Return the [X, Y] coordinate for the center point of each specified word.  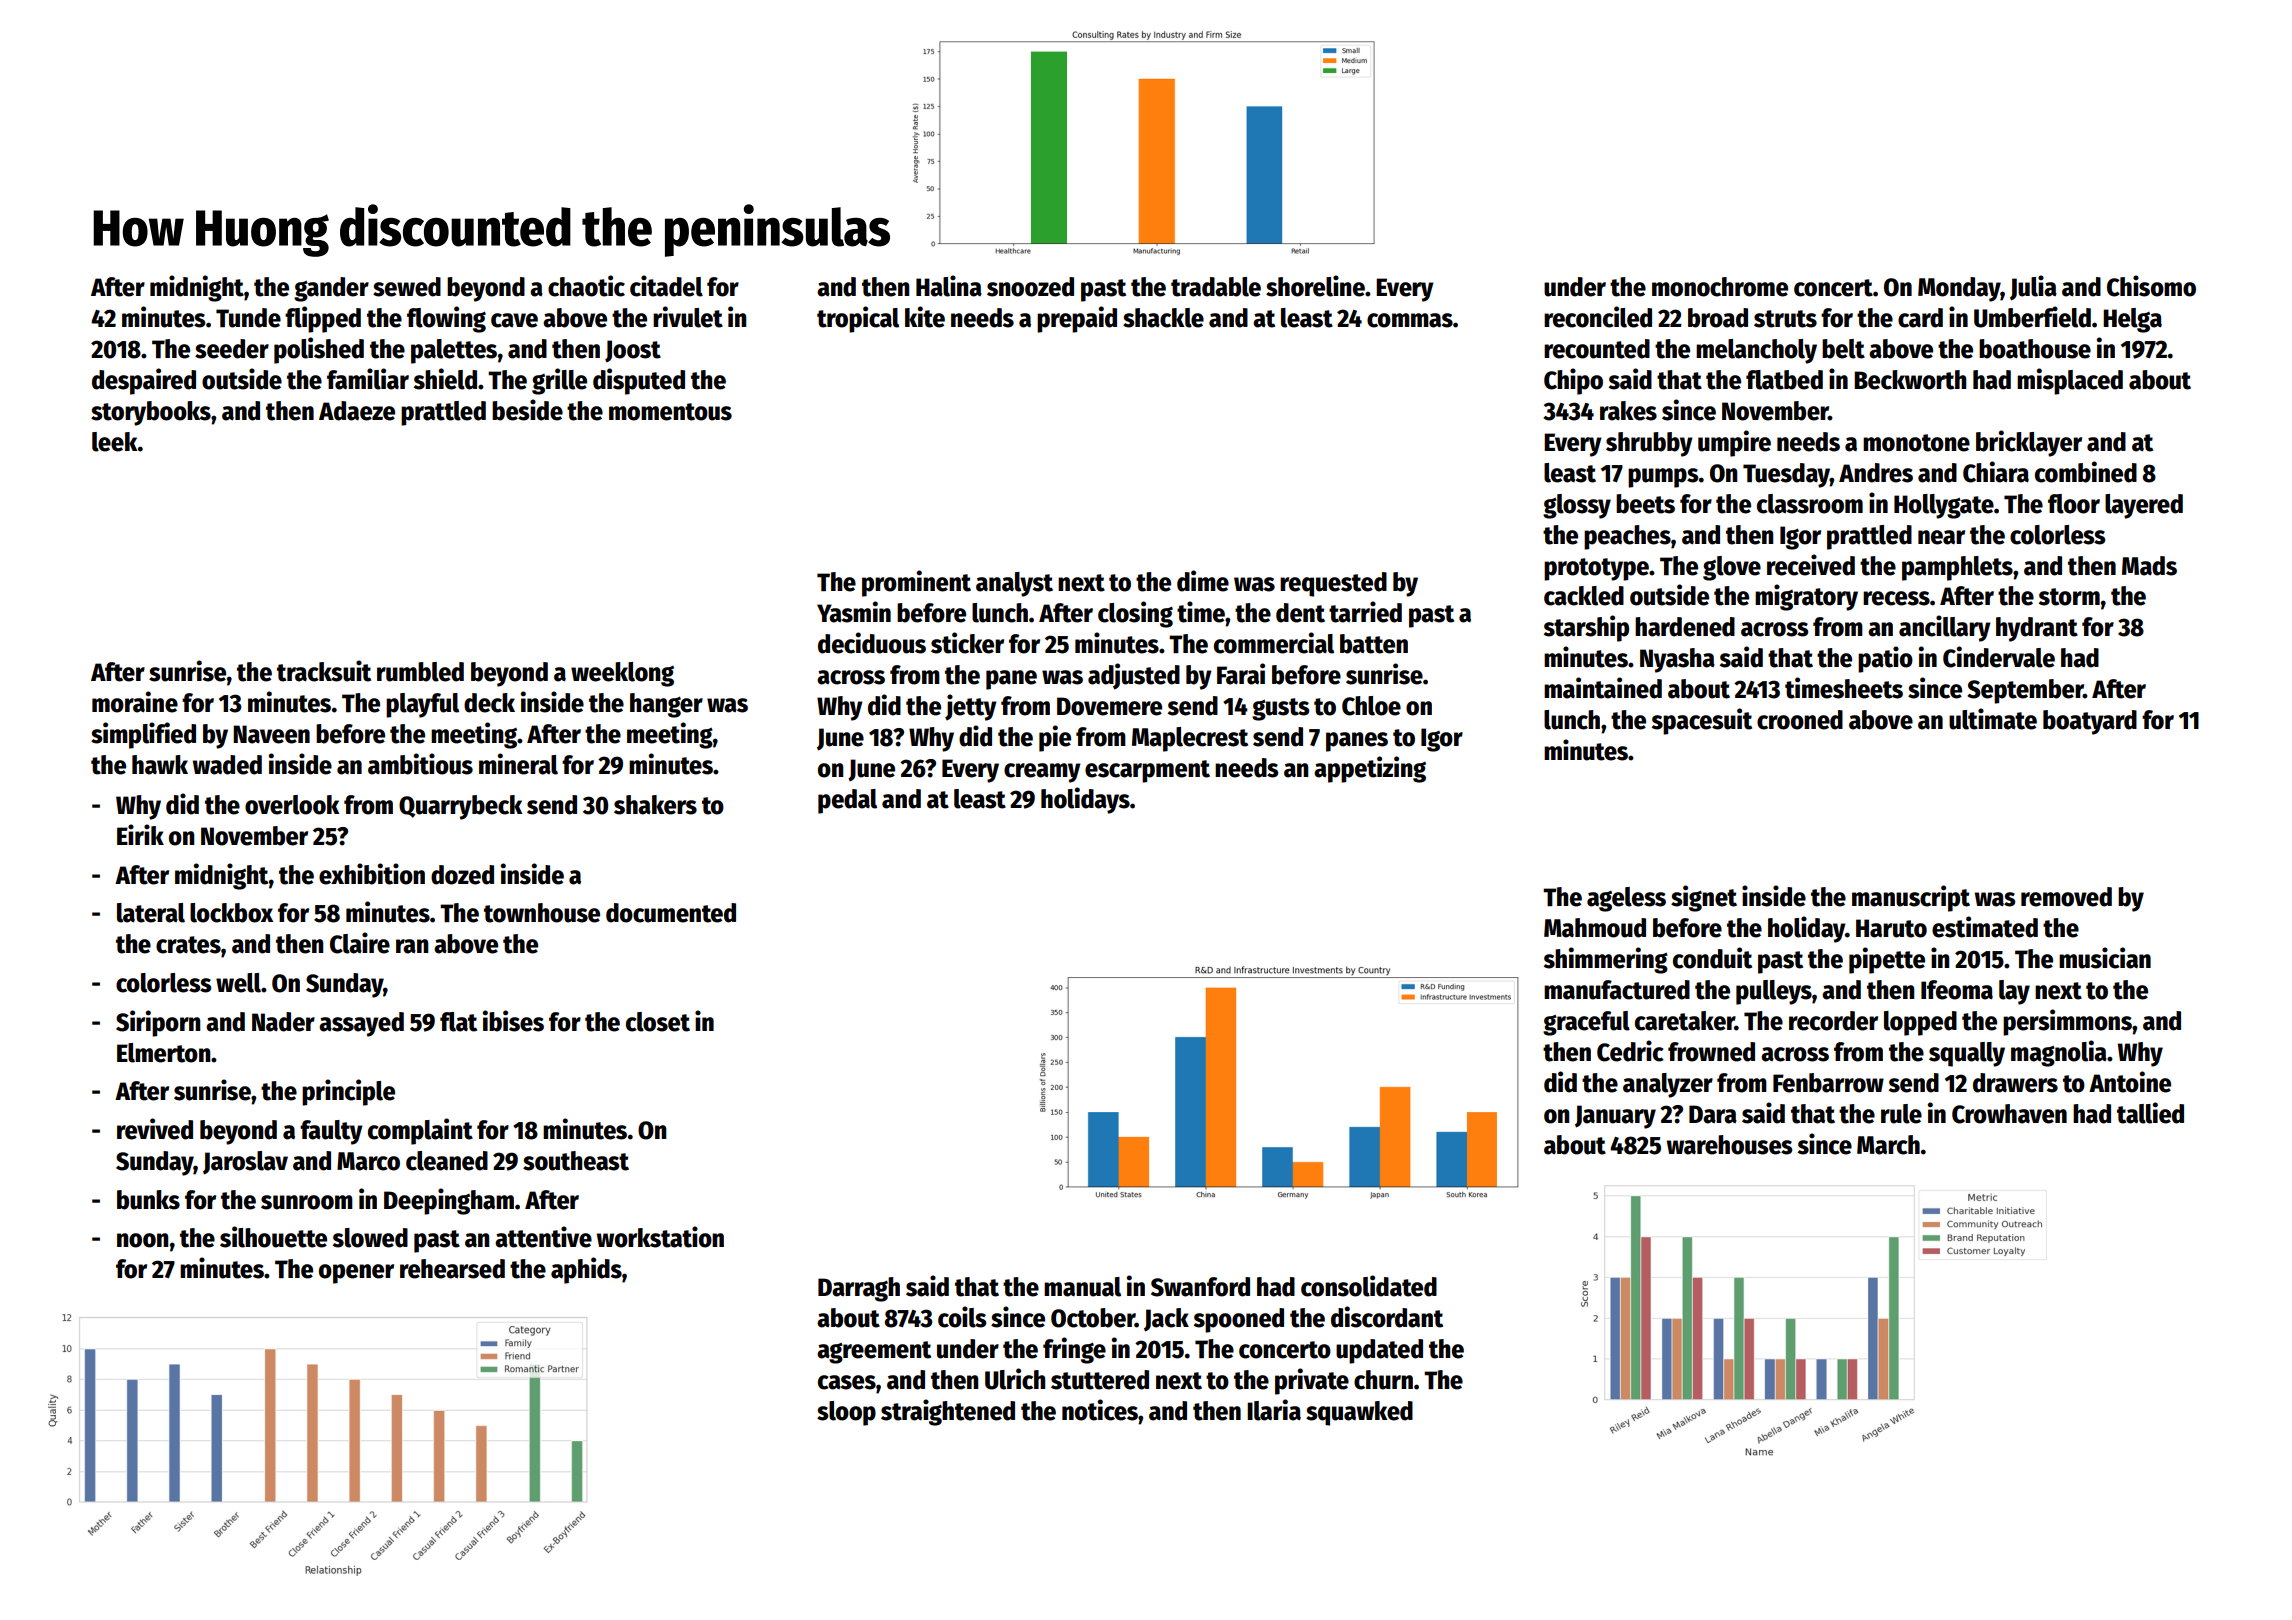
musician [2105, 958]
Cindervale [1999, 657]
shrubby [1649, 444]
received [1811, 565]
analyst [1014, 584]
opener [356, 1274]
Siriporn [158, 1023]
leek [115, 442]
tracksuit [324, 671]
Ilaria [1274, 1410]
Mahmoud [1595, 928]
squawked [1359, 1413]
